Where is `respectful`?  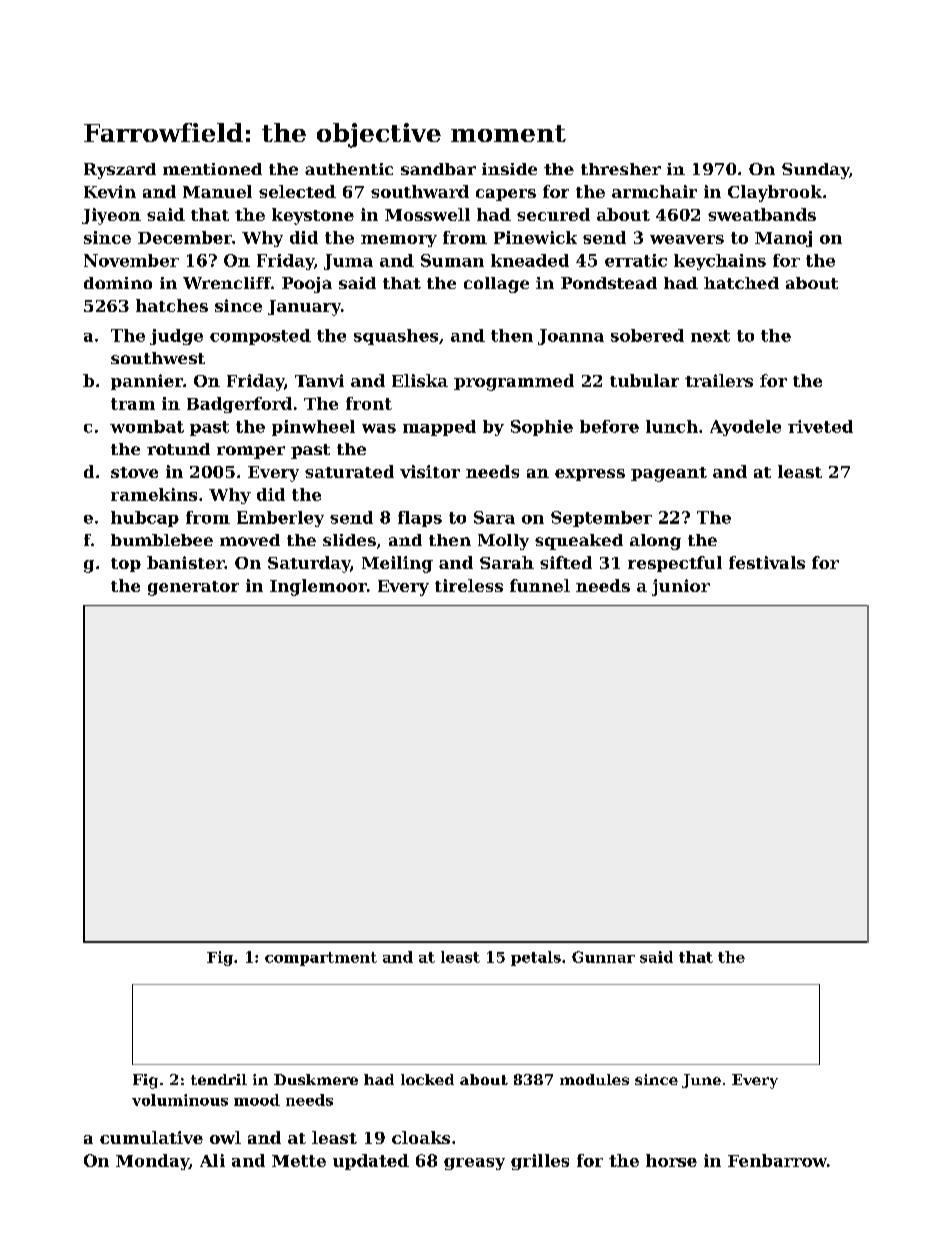 respectful is located at coordinates (675, 564).
